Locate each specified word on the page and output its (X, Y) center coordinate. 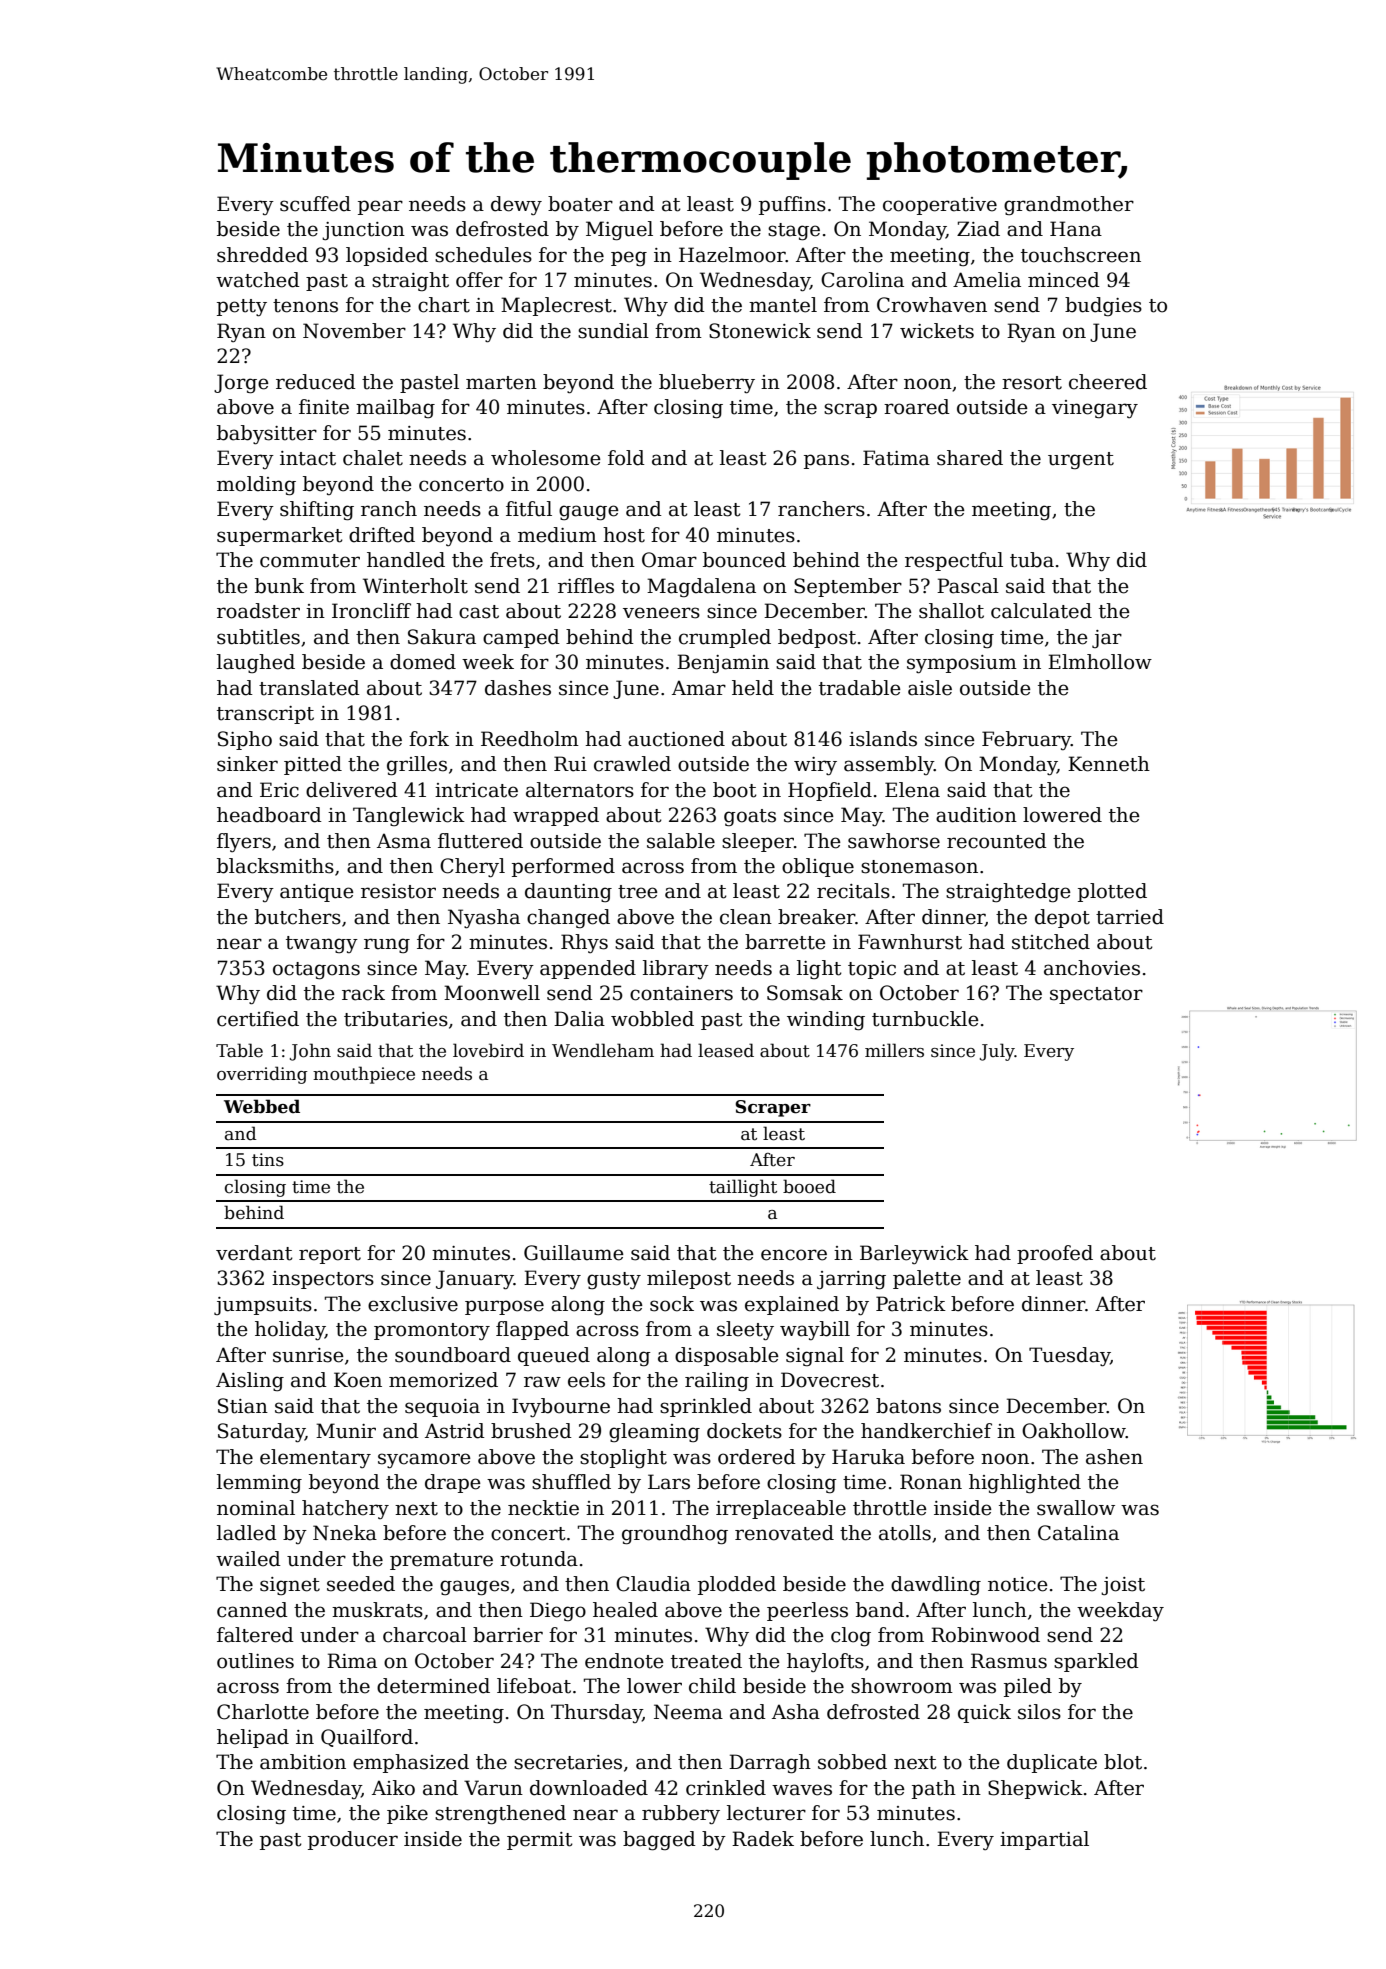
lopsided (387, 256)
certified (258, 1019)
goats (750, 817)
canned (252, 1610)
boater (580, 204)
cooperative (940, 206)
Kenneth (1109, 764)
